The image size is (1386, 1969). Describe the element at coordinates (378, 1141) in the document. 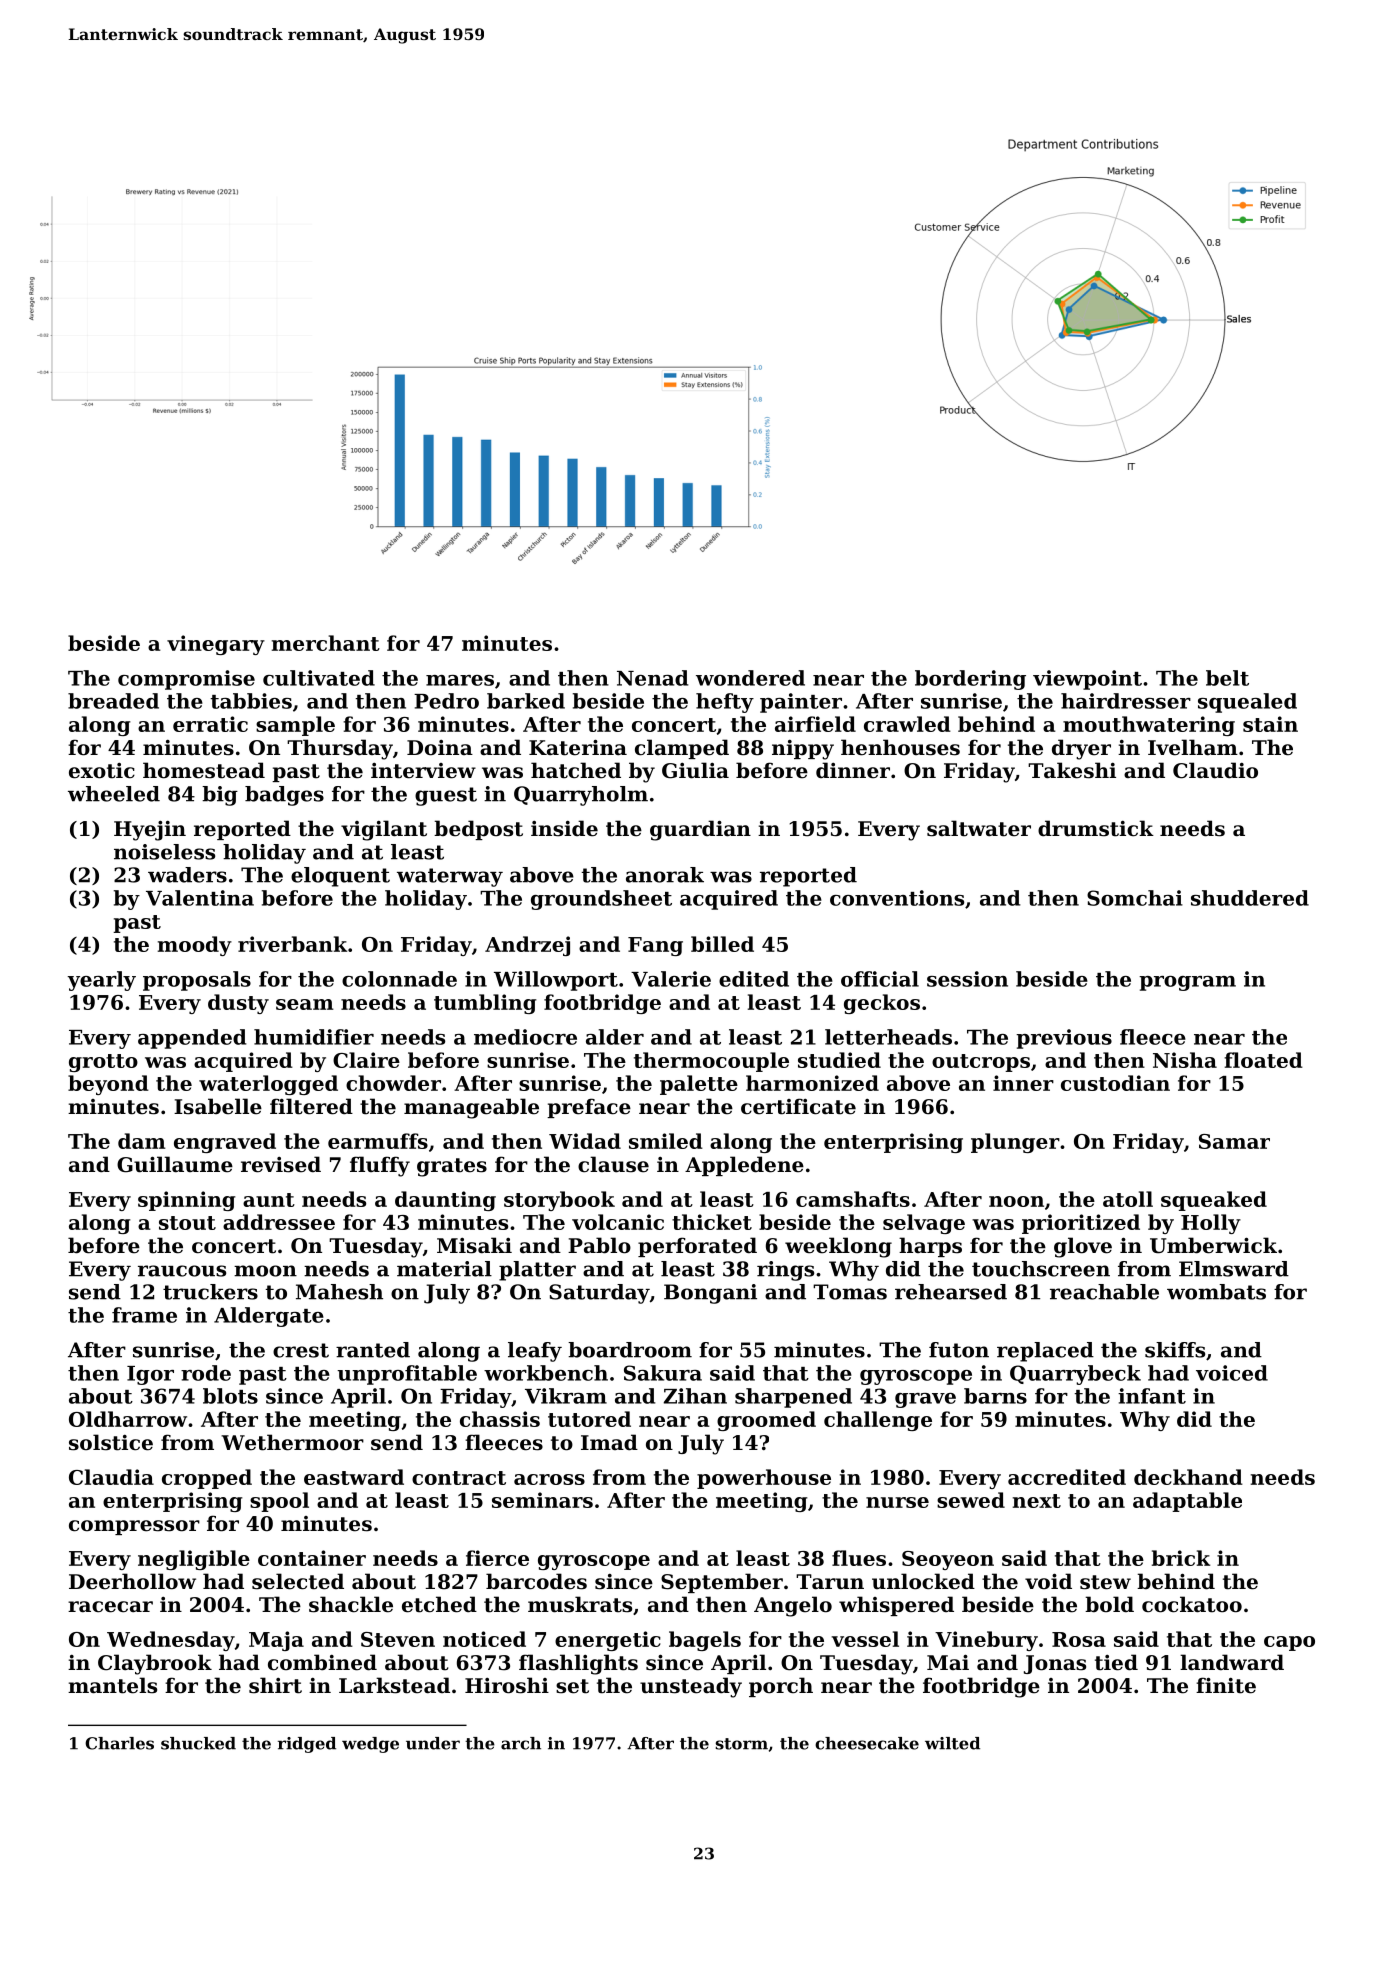

I see `earmuffs` at that location.
